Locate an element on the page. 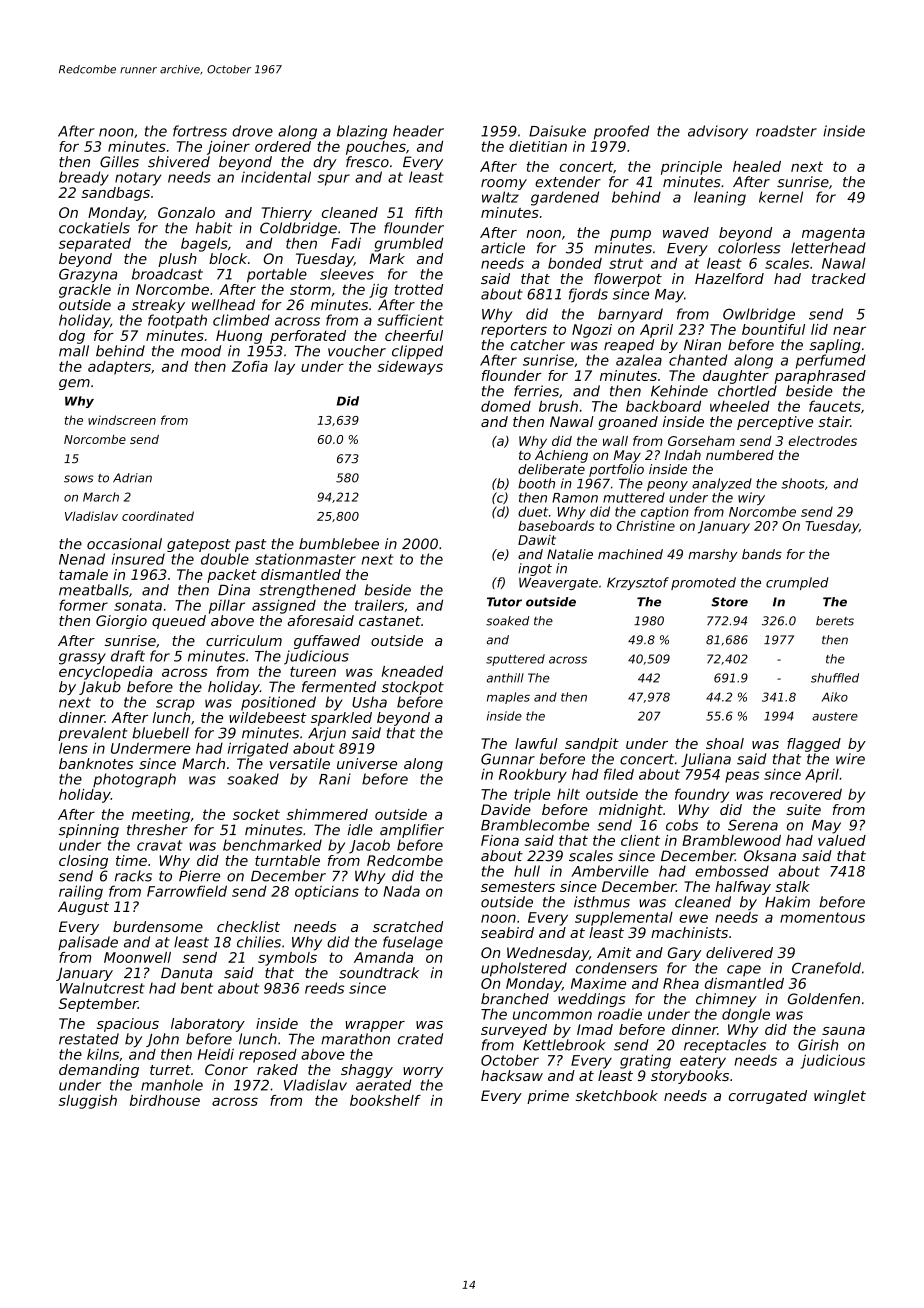  palisade is located at coordinates (88, 943).
